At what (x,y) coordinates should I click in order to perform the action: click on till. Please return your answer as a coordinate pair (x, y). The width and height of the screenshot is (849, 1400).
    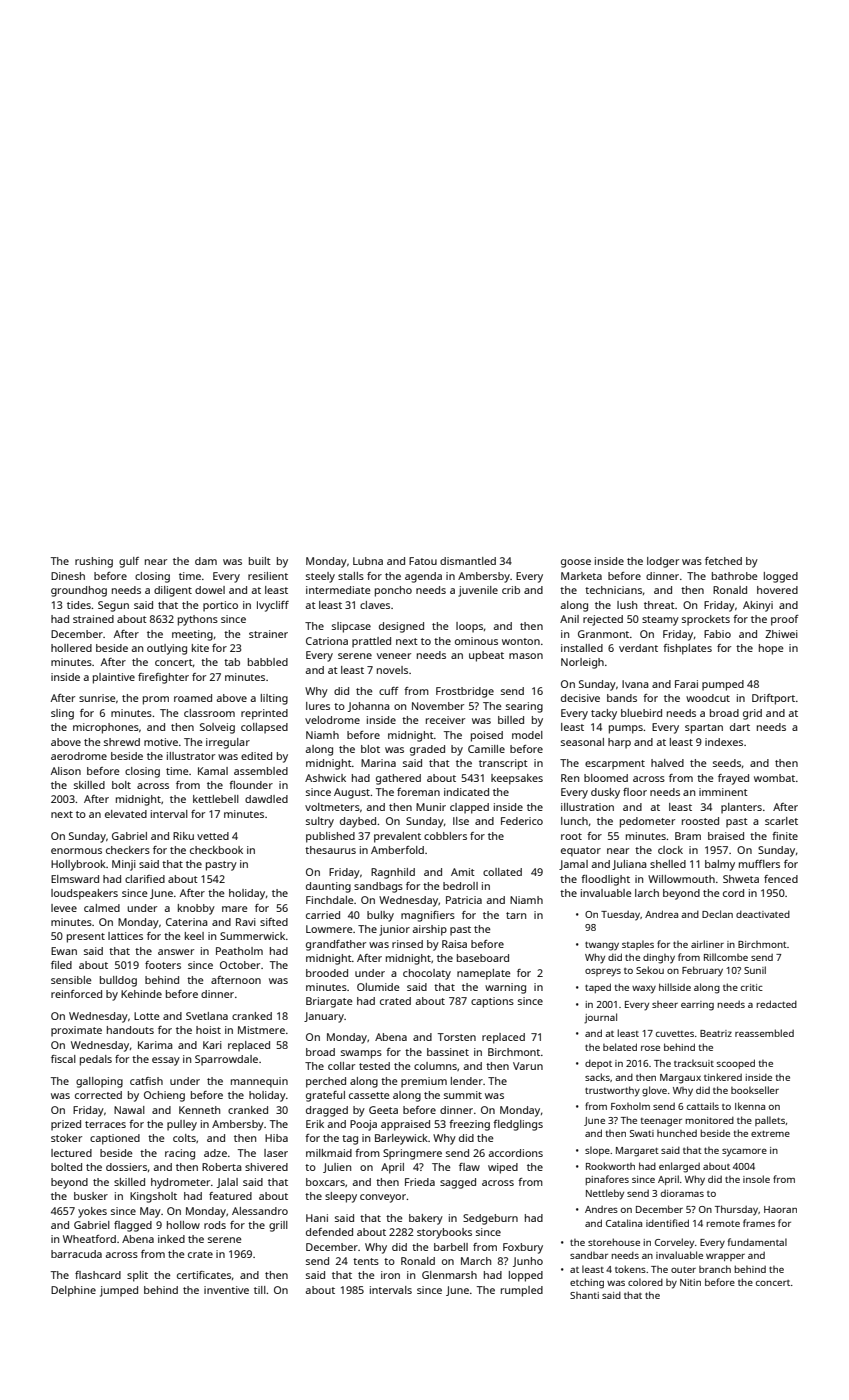
    Looking at the image, I should click on (260, 1290).
